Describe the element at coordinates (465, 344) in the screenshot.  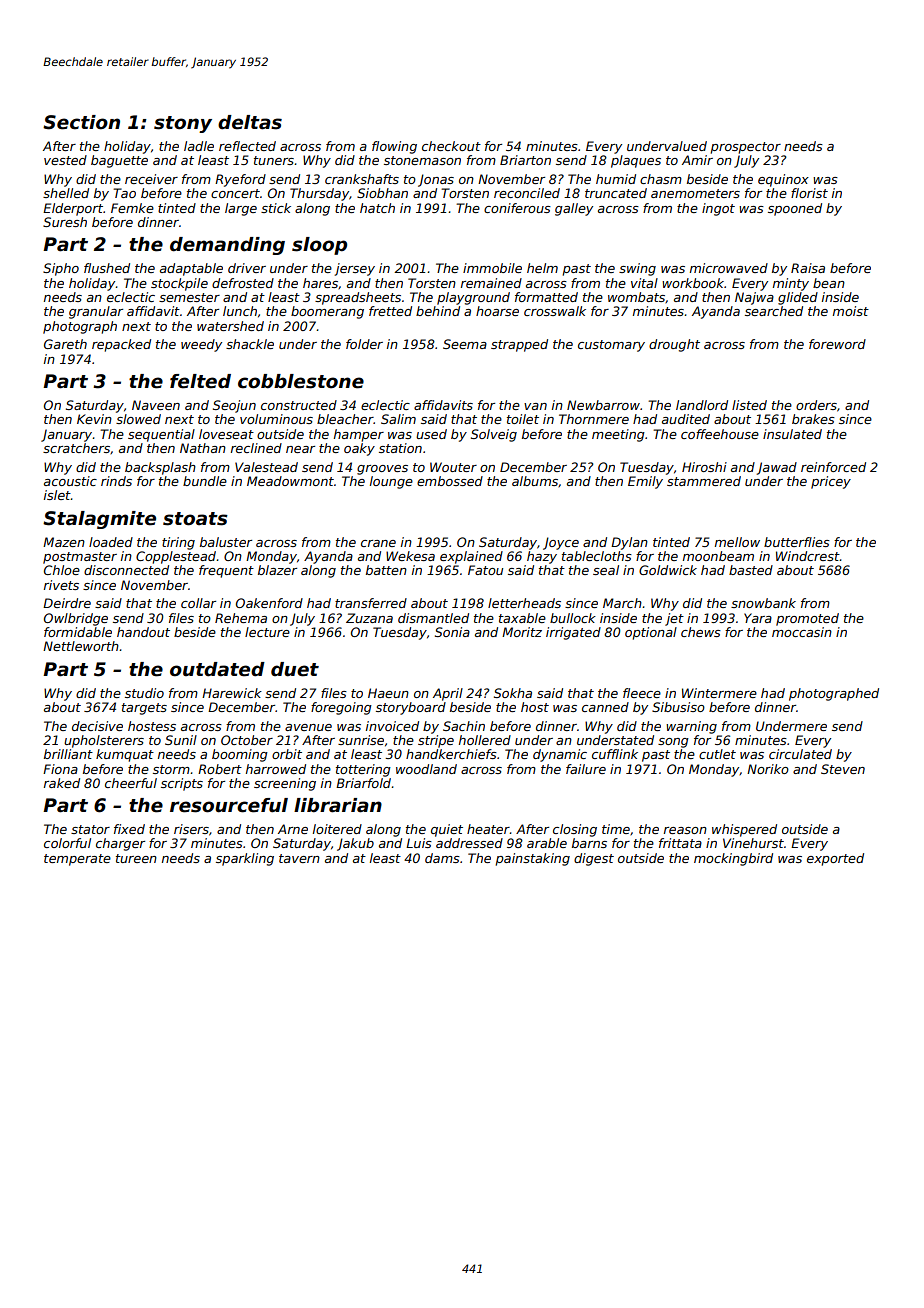
I see `Seema` at that location.
